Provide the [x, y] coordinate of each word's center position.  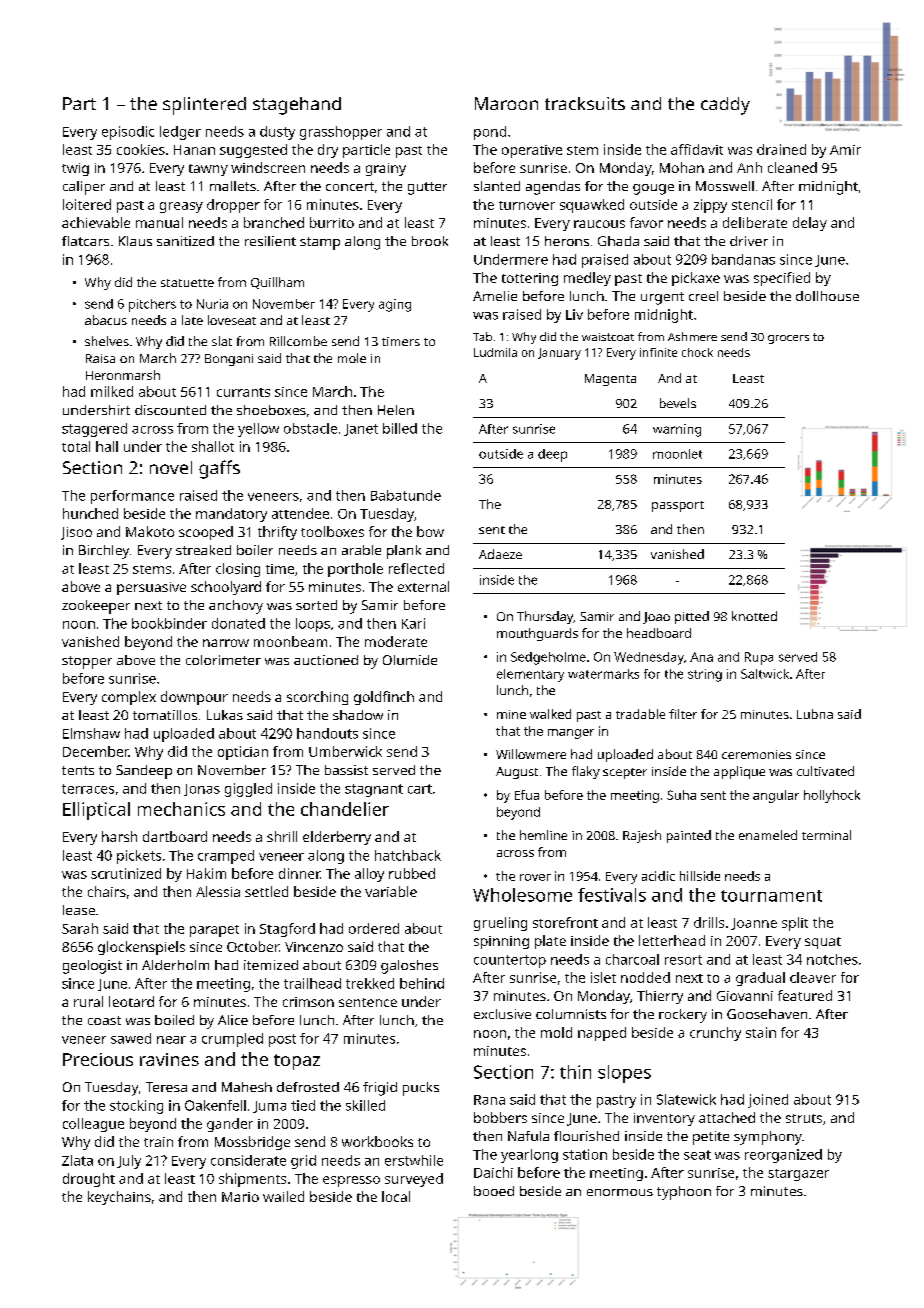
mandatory [231, 515]
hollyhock [832, 796]
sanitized [185, 241]
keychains [119, 1198]
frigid [380, 1089]
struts [804, 1118]
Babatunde [406, 495]
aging [395, 305]
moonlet [677, 454]
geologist [92, 967]
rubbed [412, 873]
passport [678, 506]
